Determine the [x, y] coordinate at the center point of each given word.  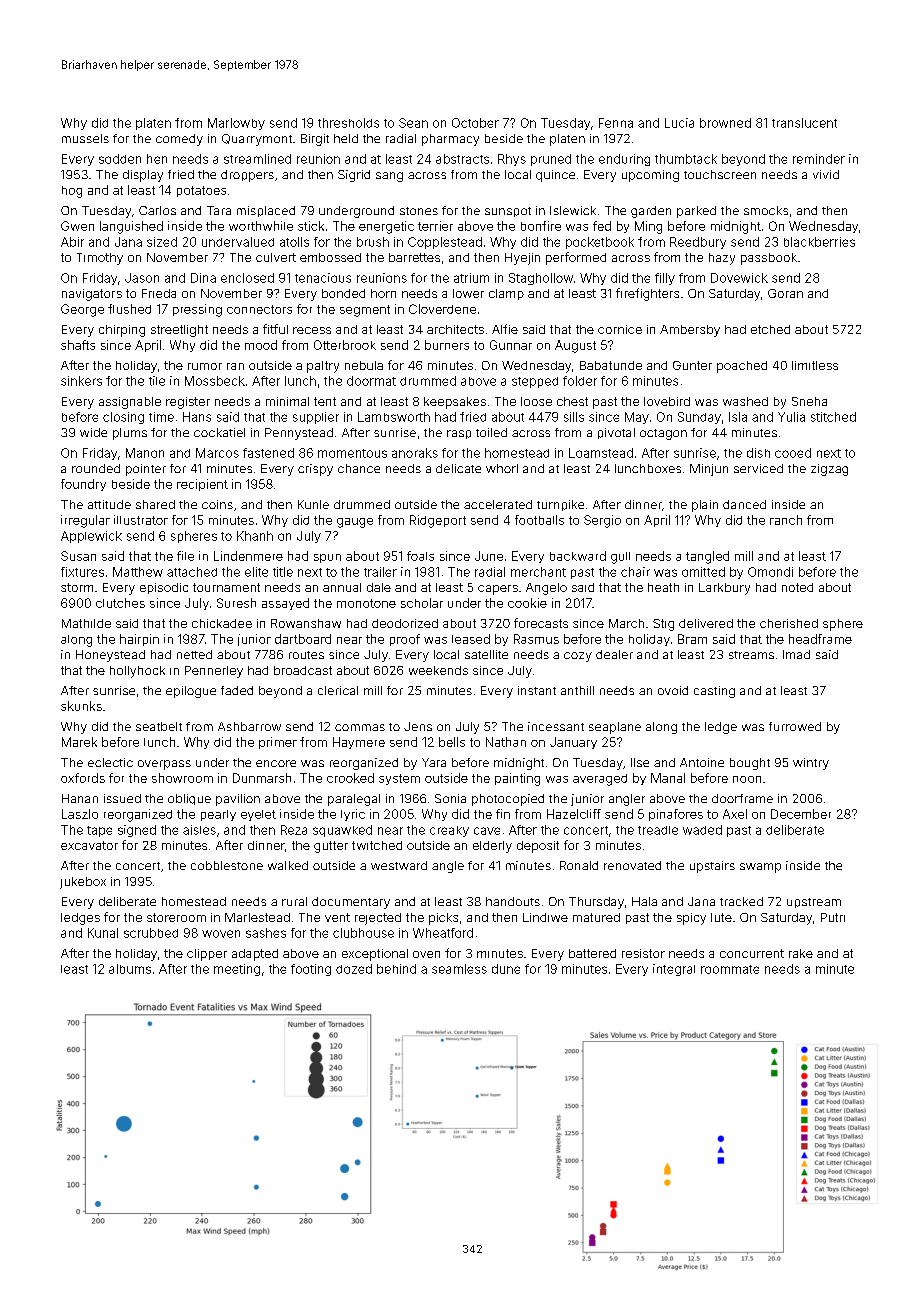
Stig [663, 625]
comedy [179, 140]
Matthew [138, 572]
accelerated [498, 504]
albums [130, 969]
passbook [769, 259]
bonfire [541, 226]
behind [396, 969]
